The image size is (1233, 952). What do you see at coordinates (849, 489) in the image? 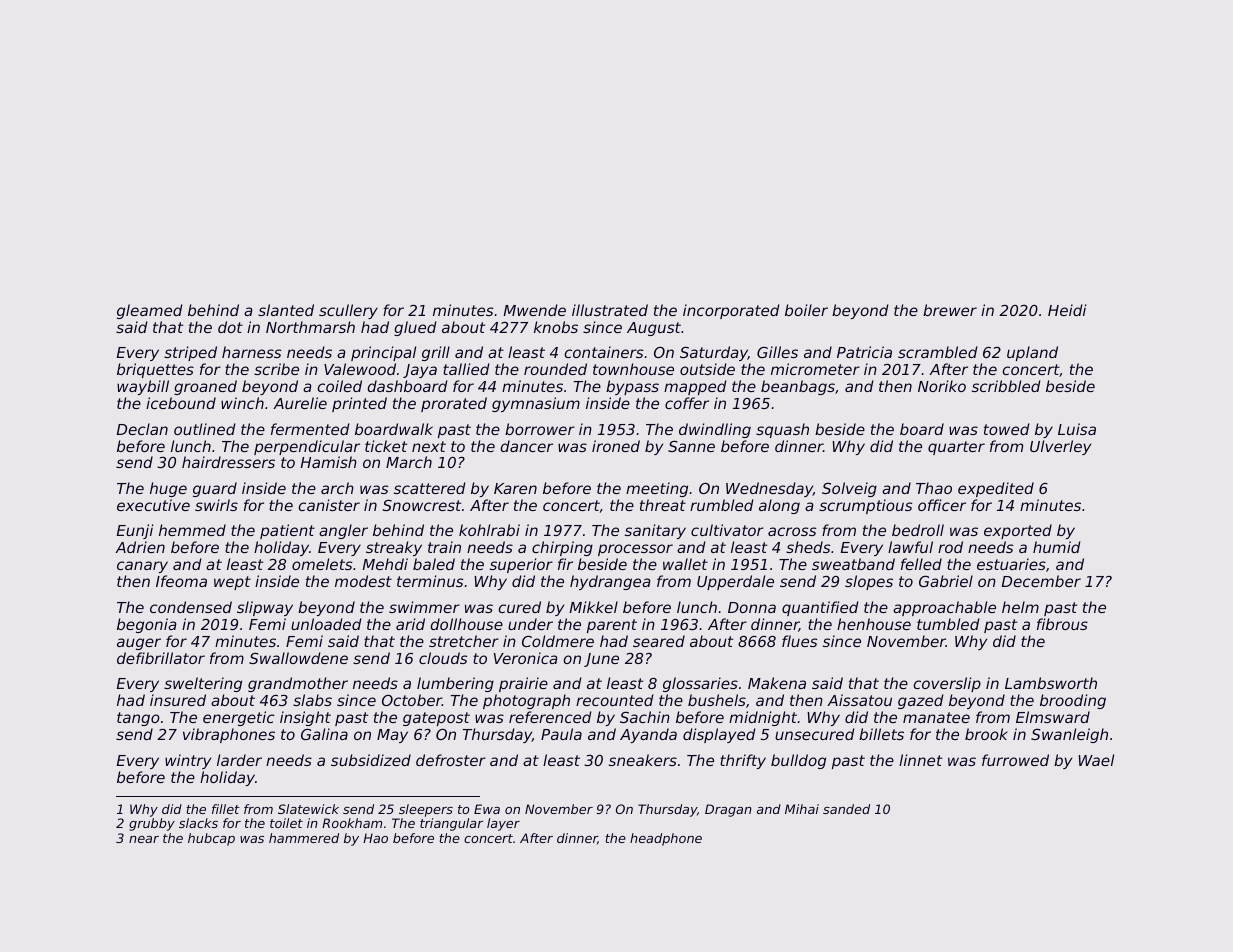
I see `Solveig` at bounding box center [849, 489].
